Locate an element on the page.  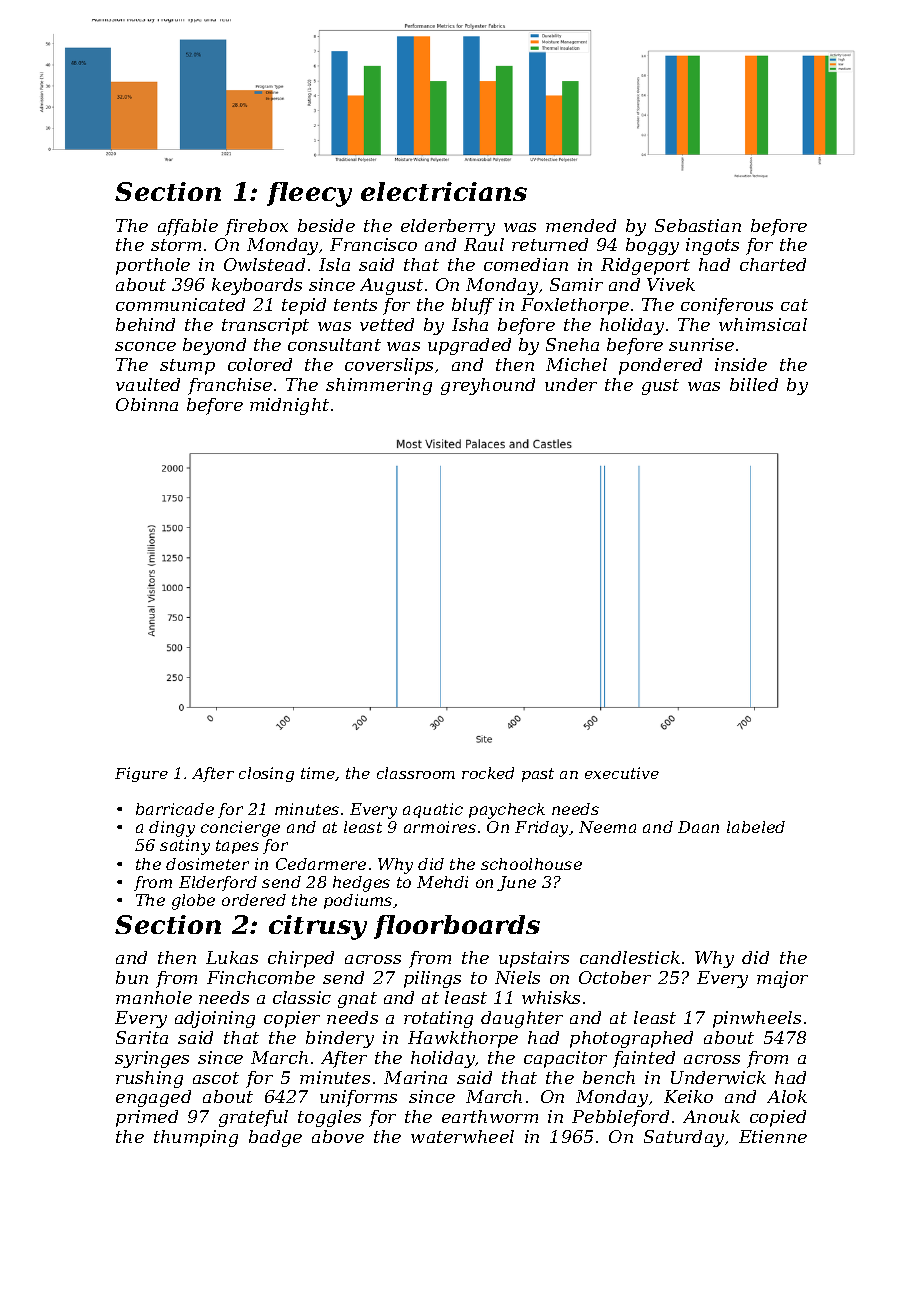
whimsical is located at coordinates (763, 324).
